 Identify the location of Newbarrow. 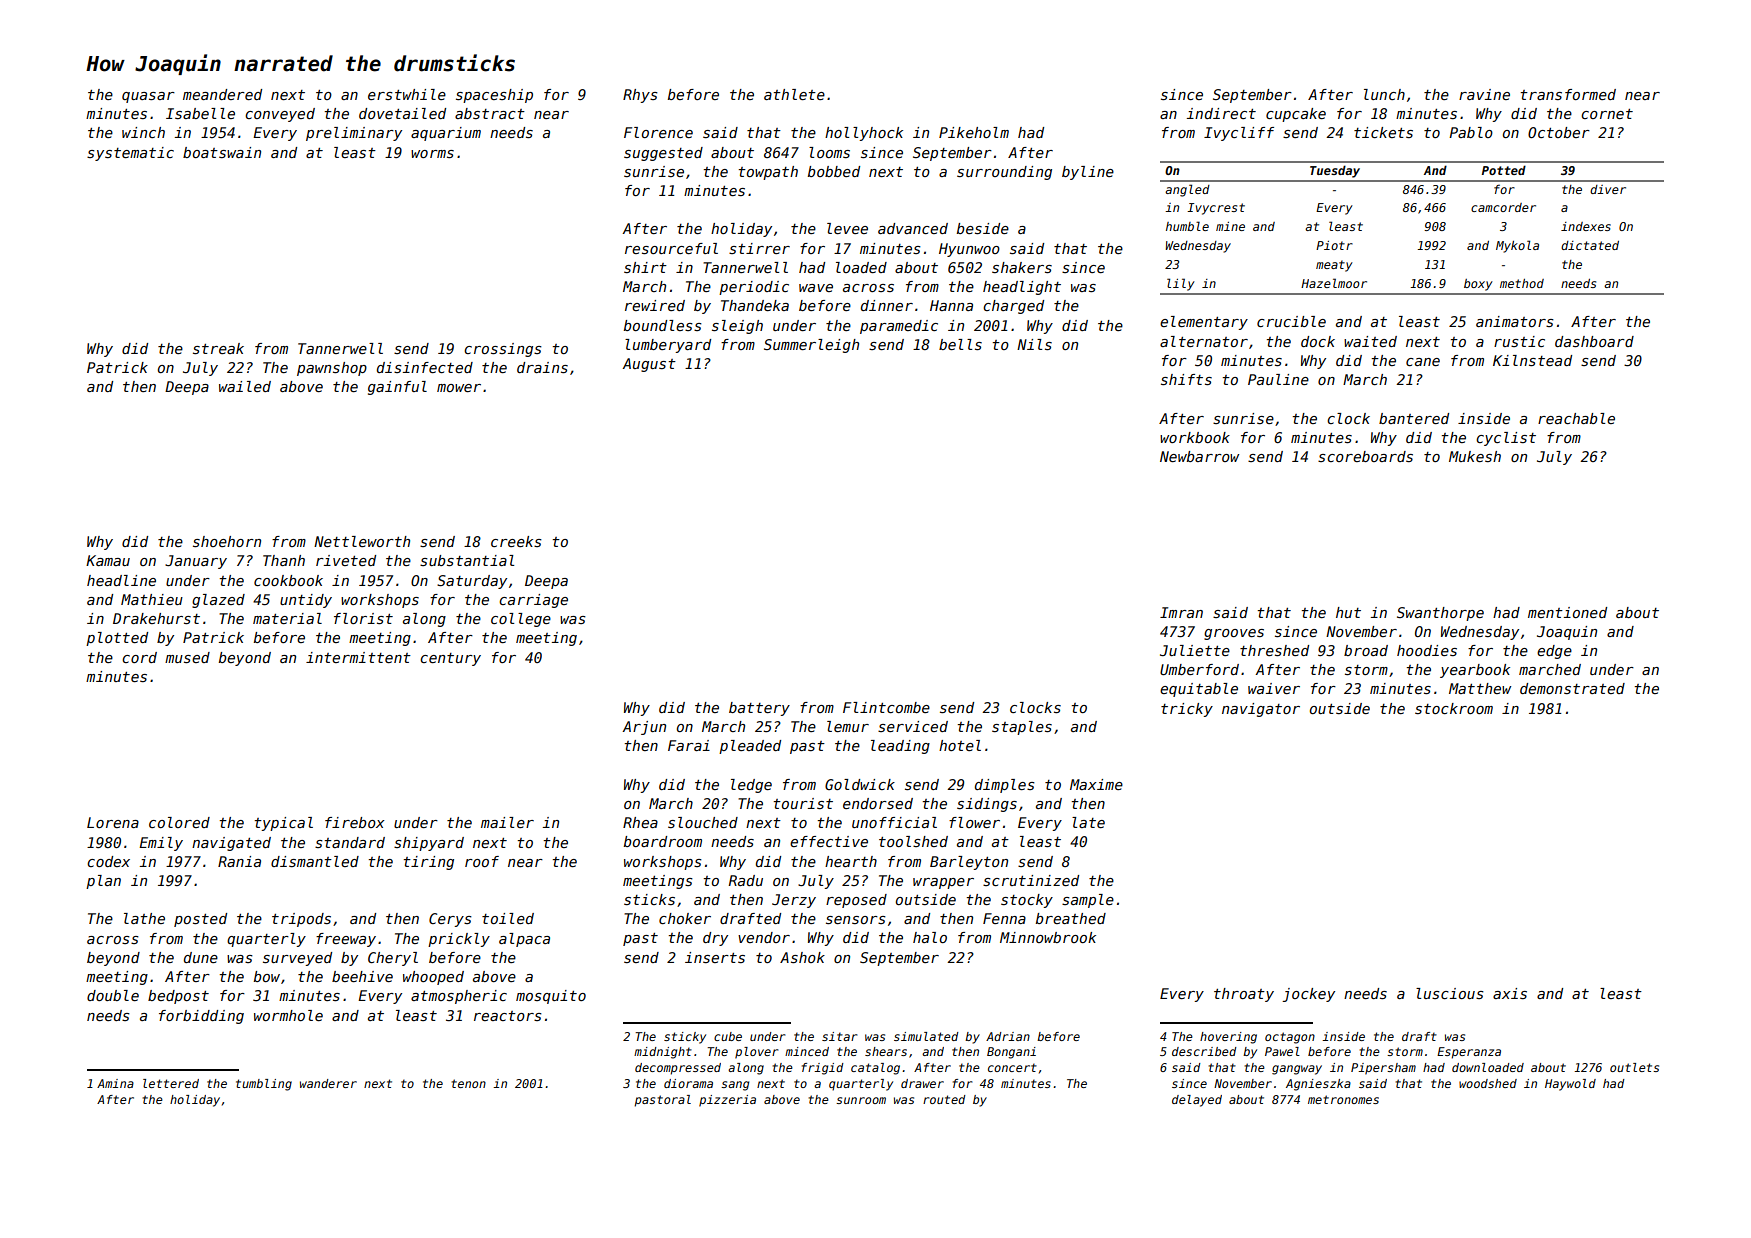
(1199, 456).
